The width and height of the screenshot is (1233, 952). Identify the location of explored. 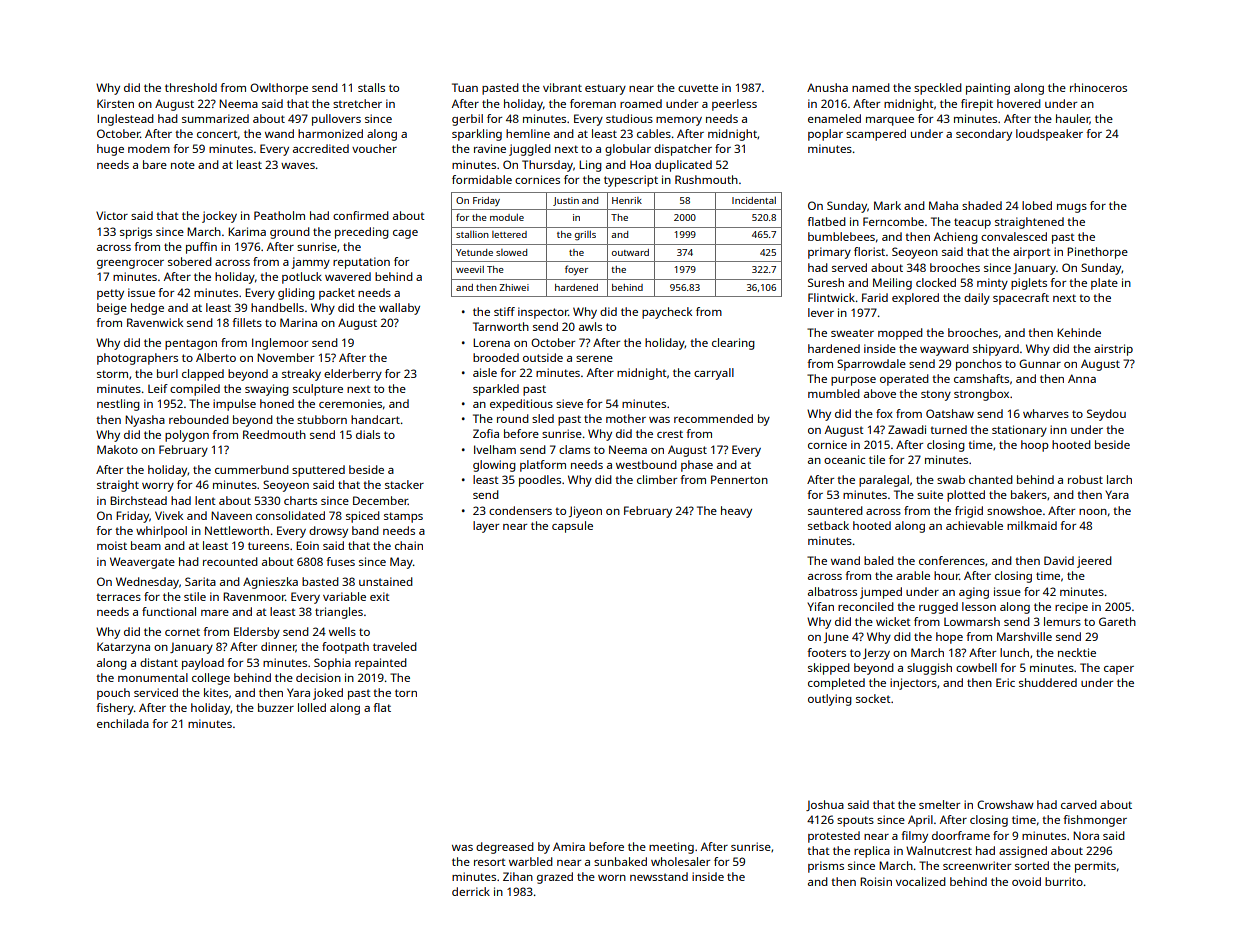
(915, 299).
